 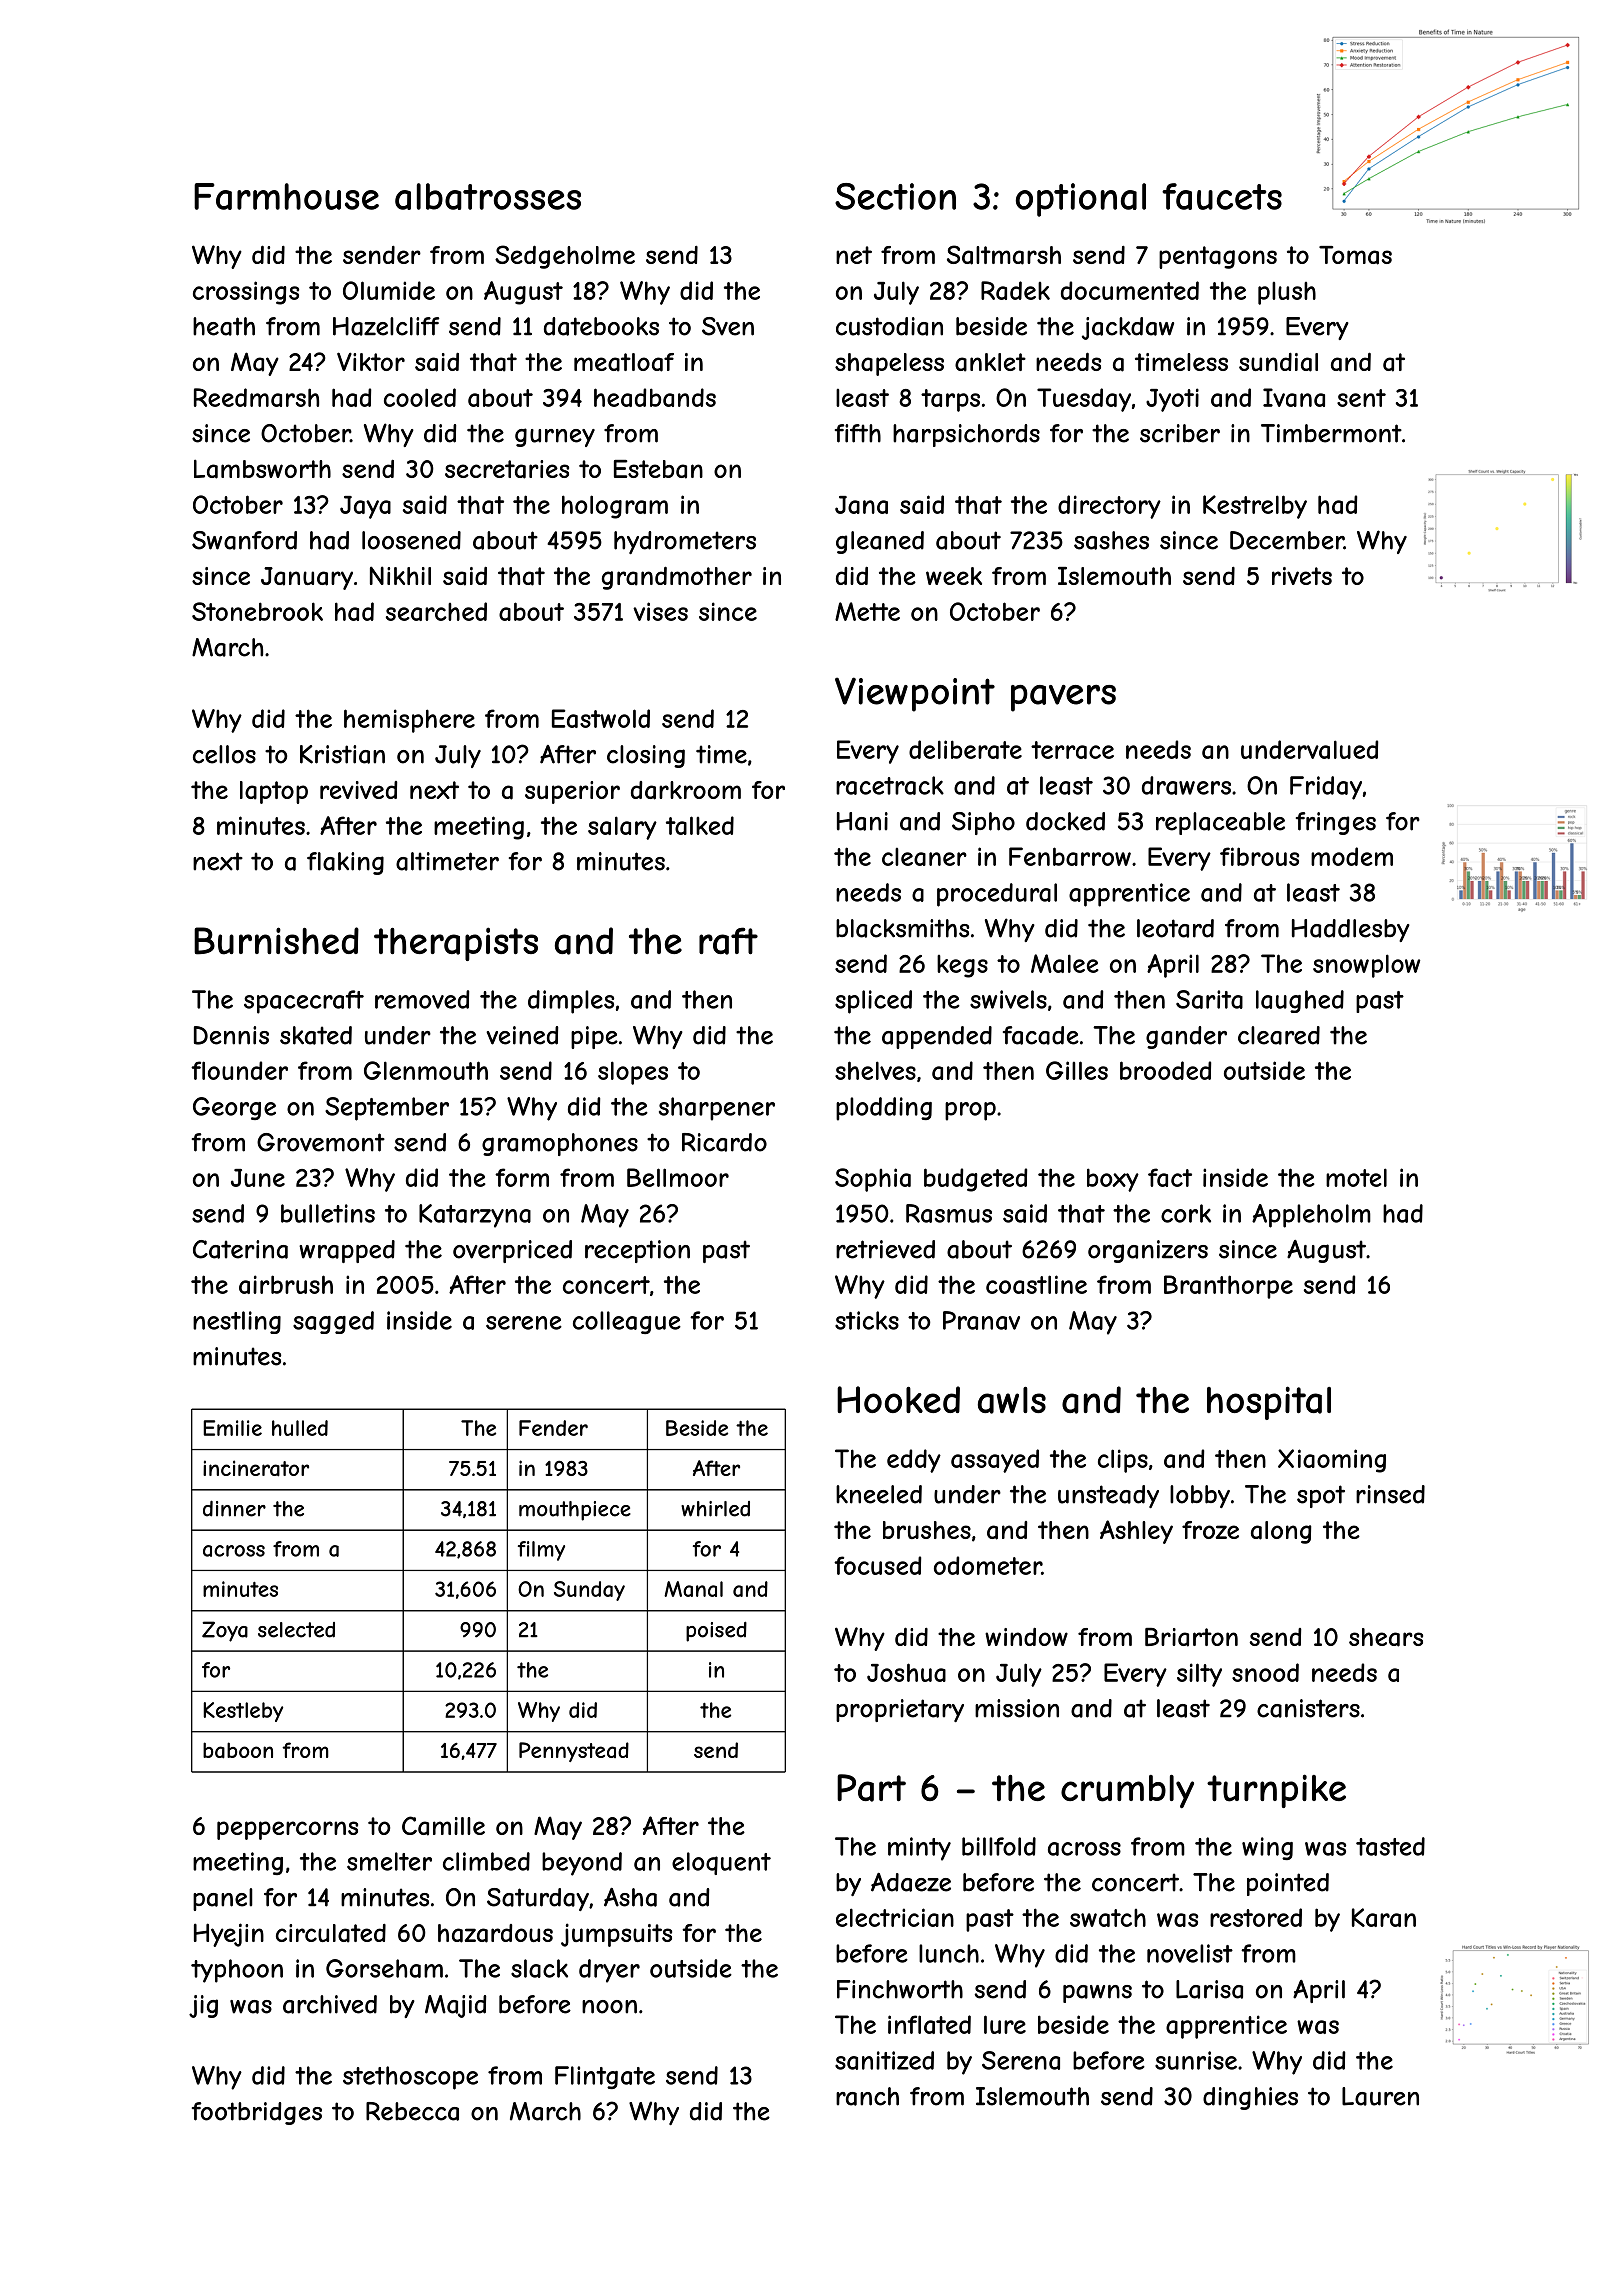 What do you see at coordinates (693, 1589) in the screenshot?
I see `Manal` at bounding box center [693, 1589].
